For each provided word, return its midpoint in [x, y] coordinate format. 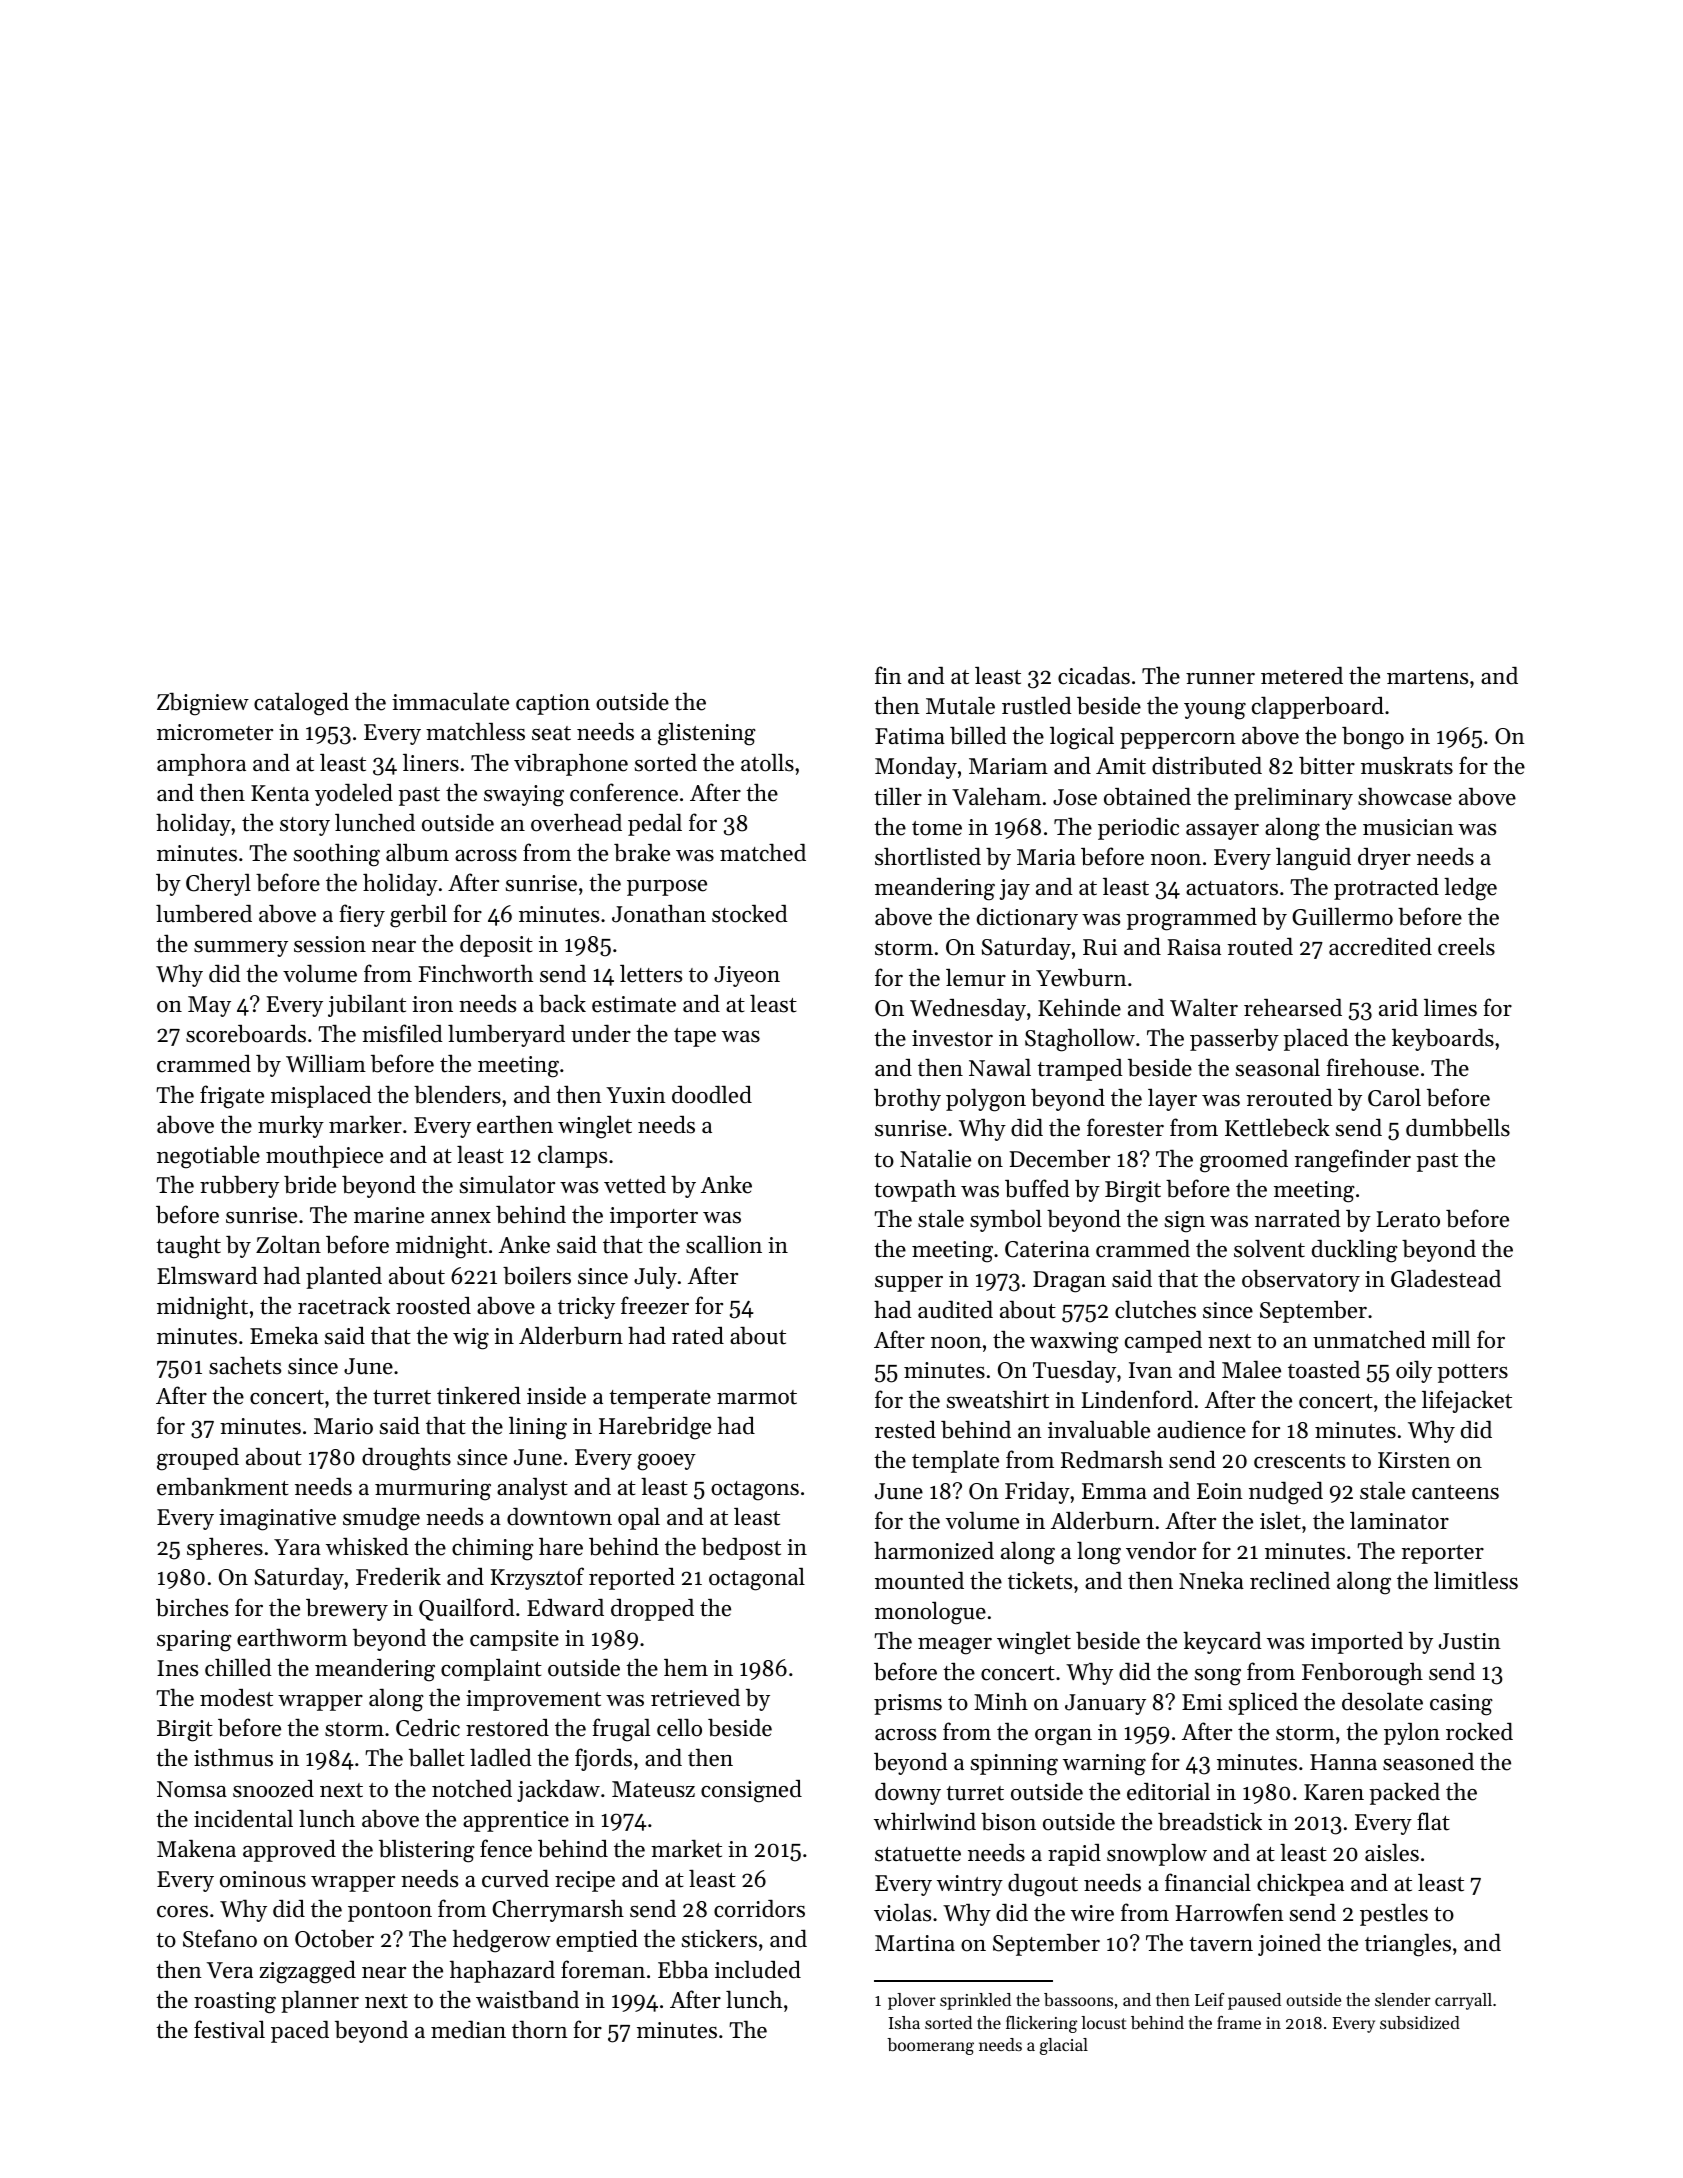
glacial [1064, 2046]
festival [229, 2029]
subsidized [1420, 2022]
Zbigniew [203, 704]
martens [1427, 677]
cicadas [1094, 675]
